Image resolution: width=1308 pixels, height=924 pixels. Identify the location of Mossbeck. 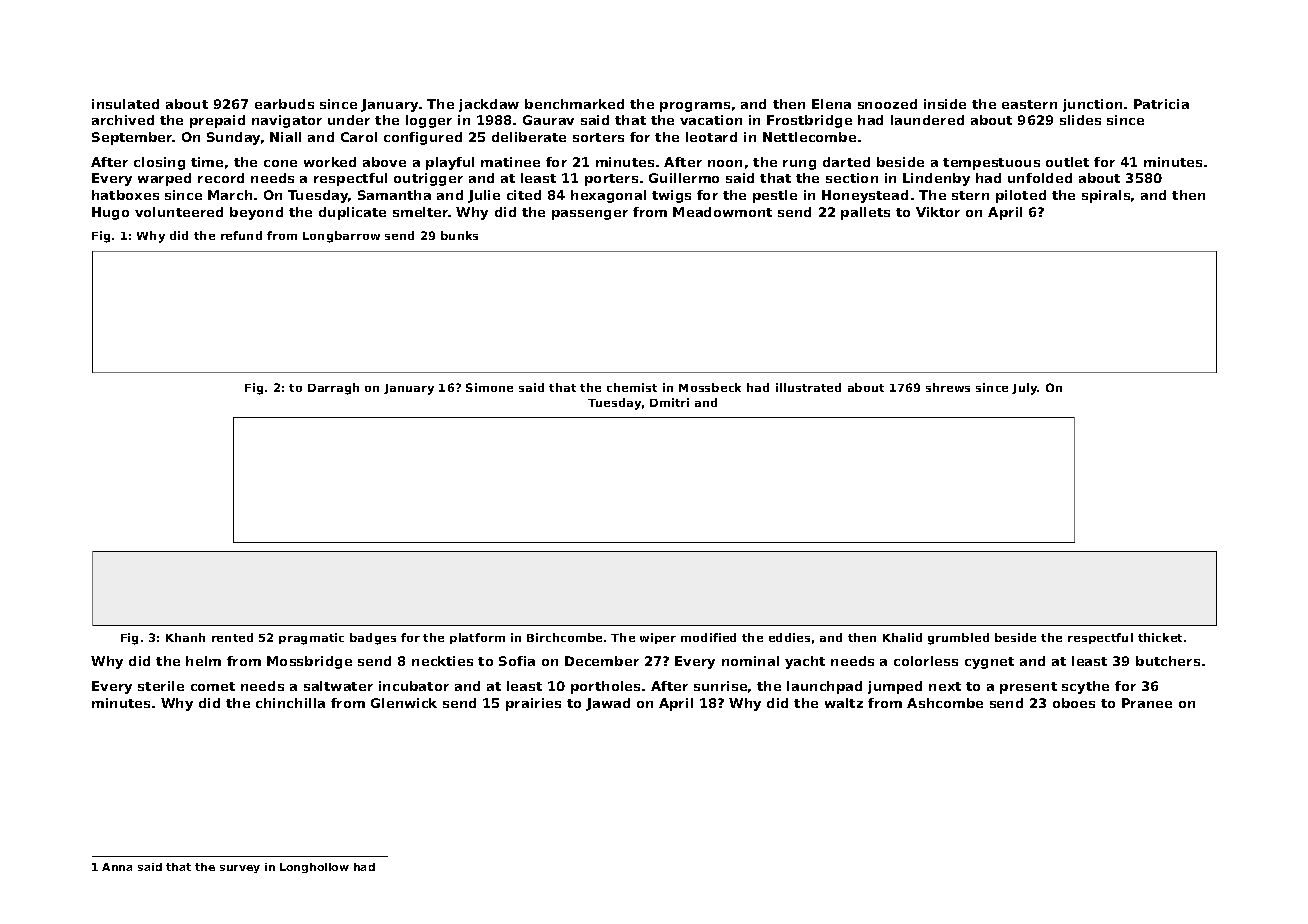
(710, 387).
